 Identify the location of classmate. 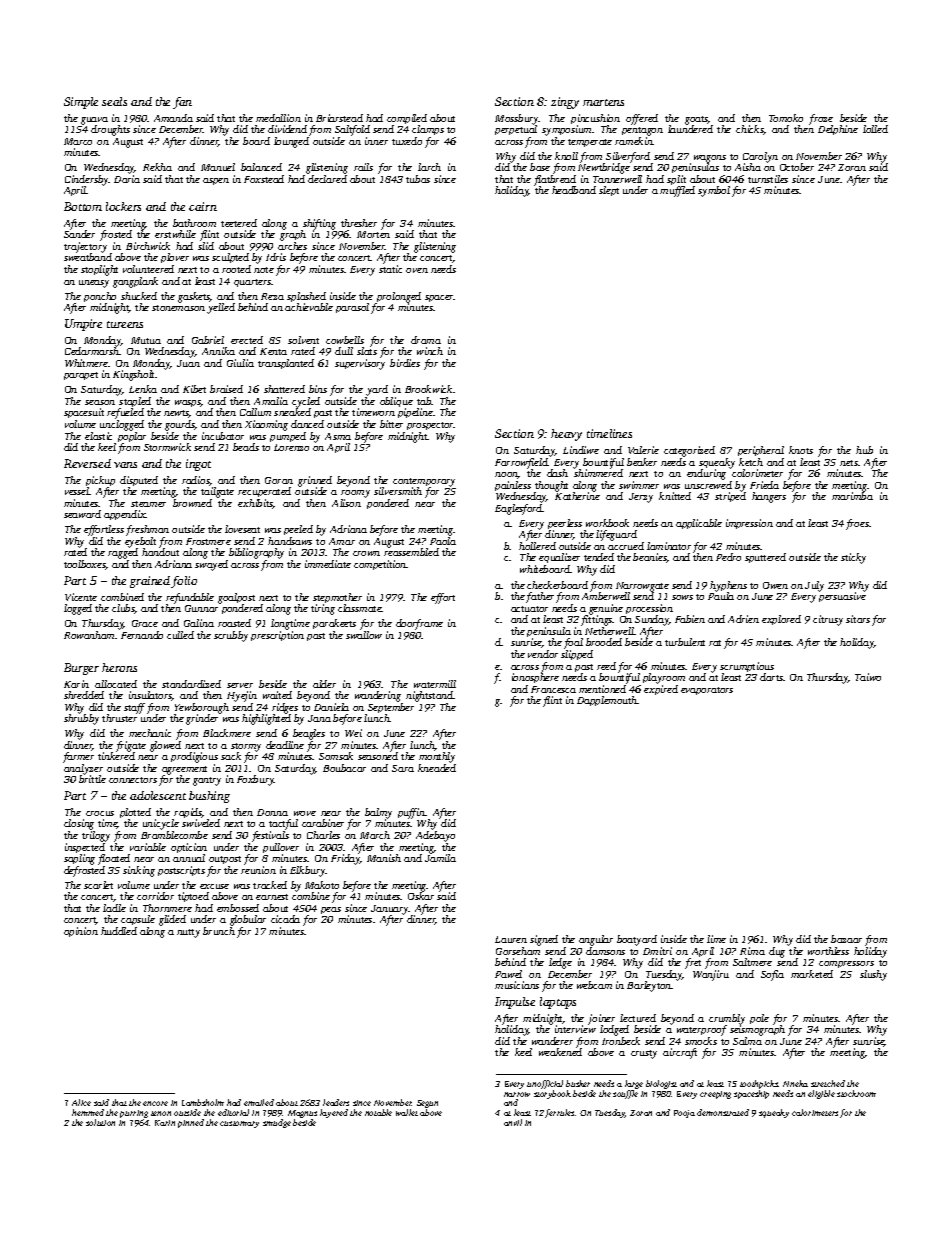
(360, 608).
